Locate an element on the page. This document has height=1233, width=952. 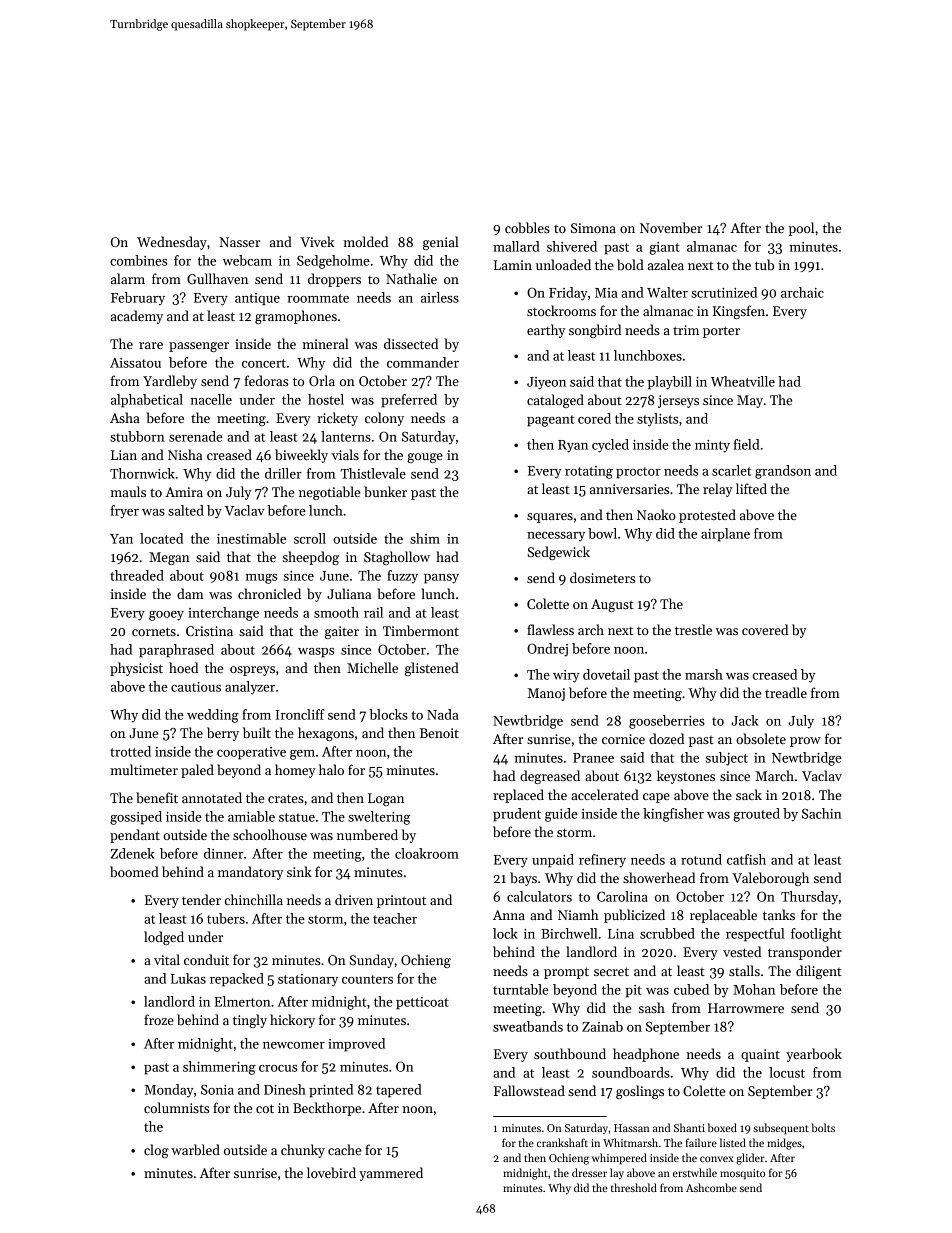
grandson is located at coordinates (783, 472).
